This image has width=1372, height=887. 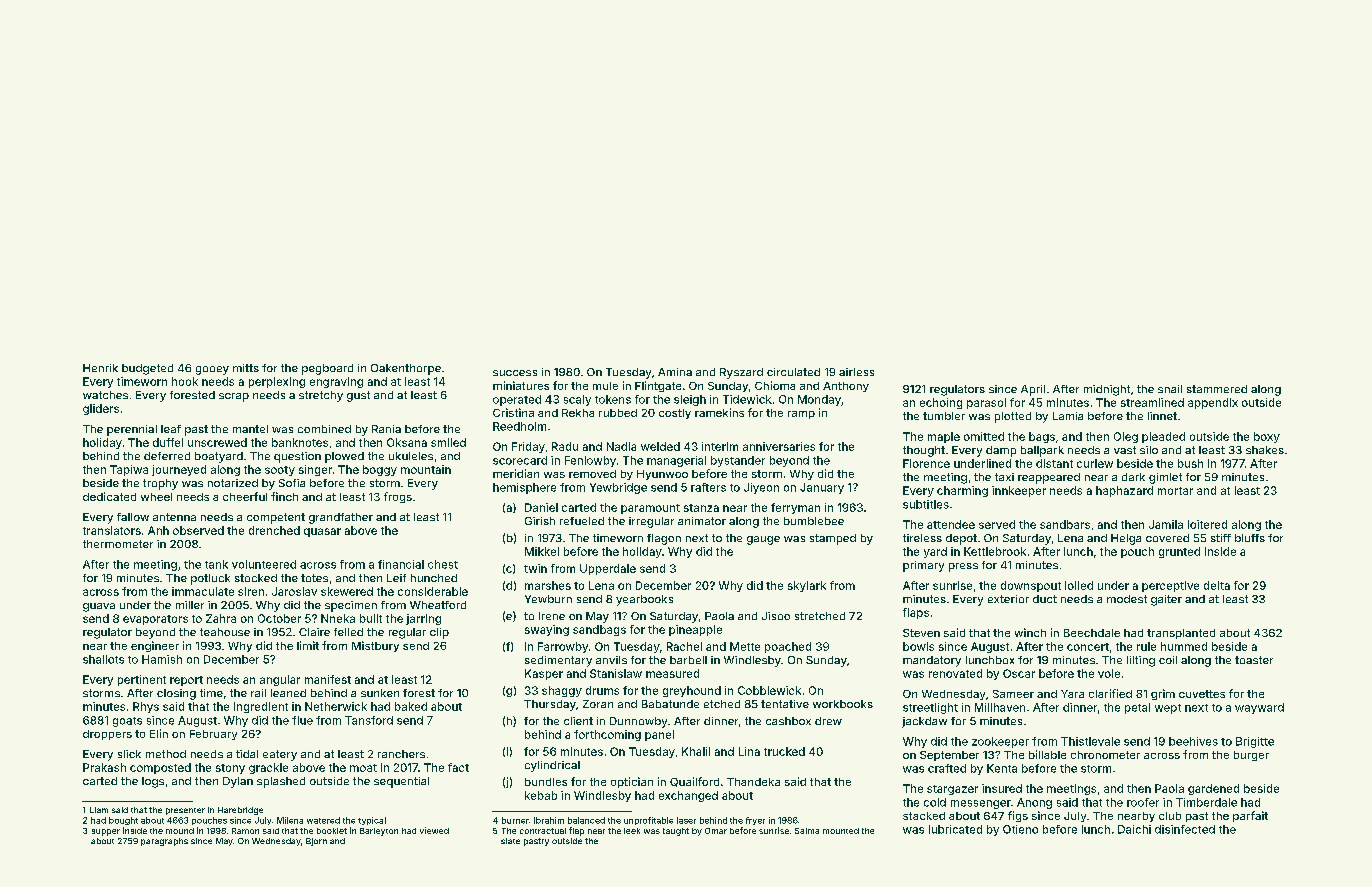 What do you see at coordinates (784, 751) in the image?
I see `trucked` at bounding box center [784, 751].
